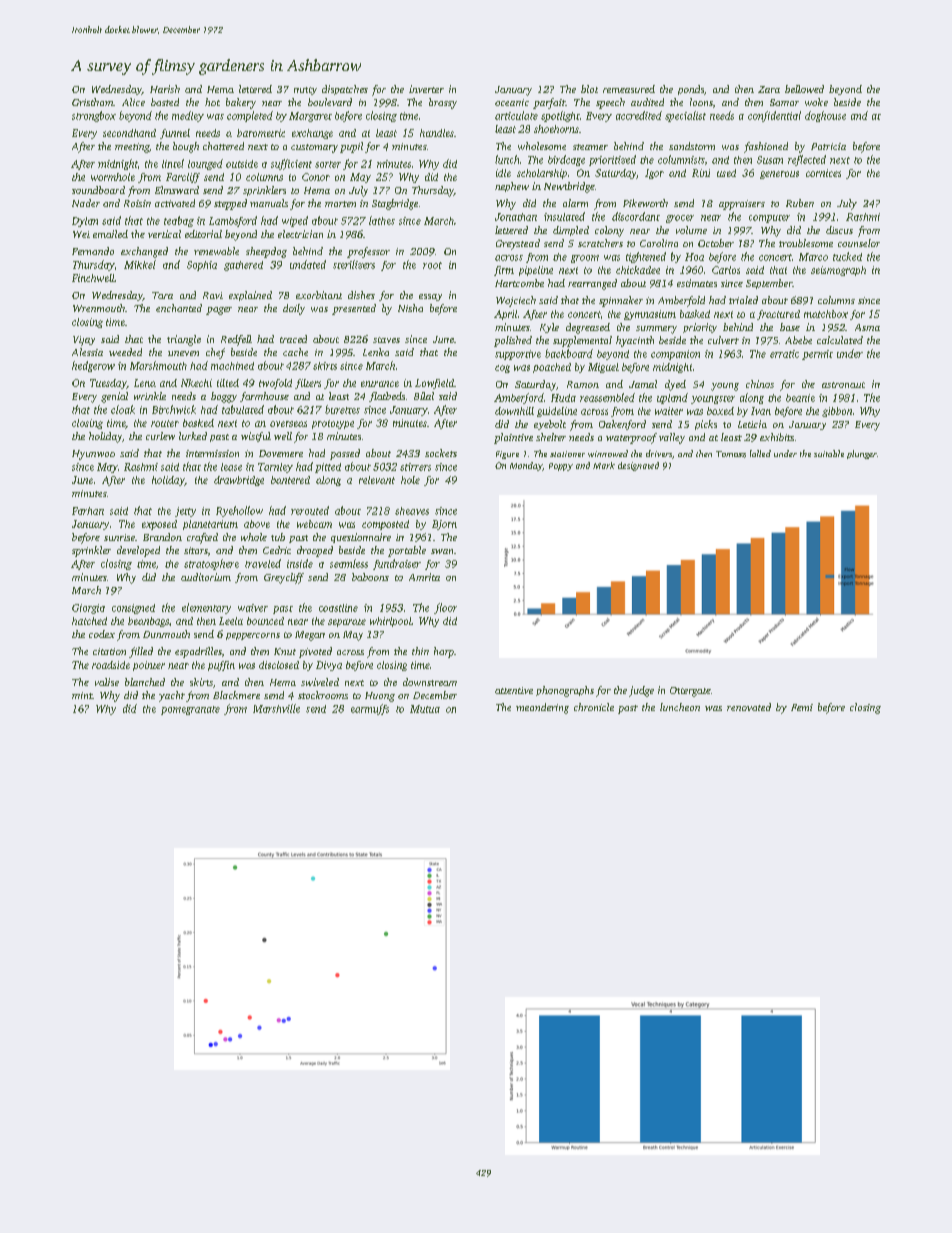 The image size is (952, 1233). What do you see at coordinates (564, 216) in the document?
I see `insulated` at bounding box center [564, 216].
